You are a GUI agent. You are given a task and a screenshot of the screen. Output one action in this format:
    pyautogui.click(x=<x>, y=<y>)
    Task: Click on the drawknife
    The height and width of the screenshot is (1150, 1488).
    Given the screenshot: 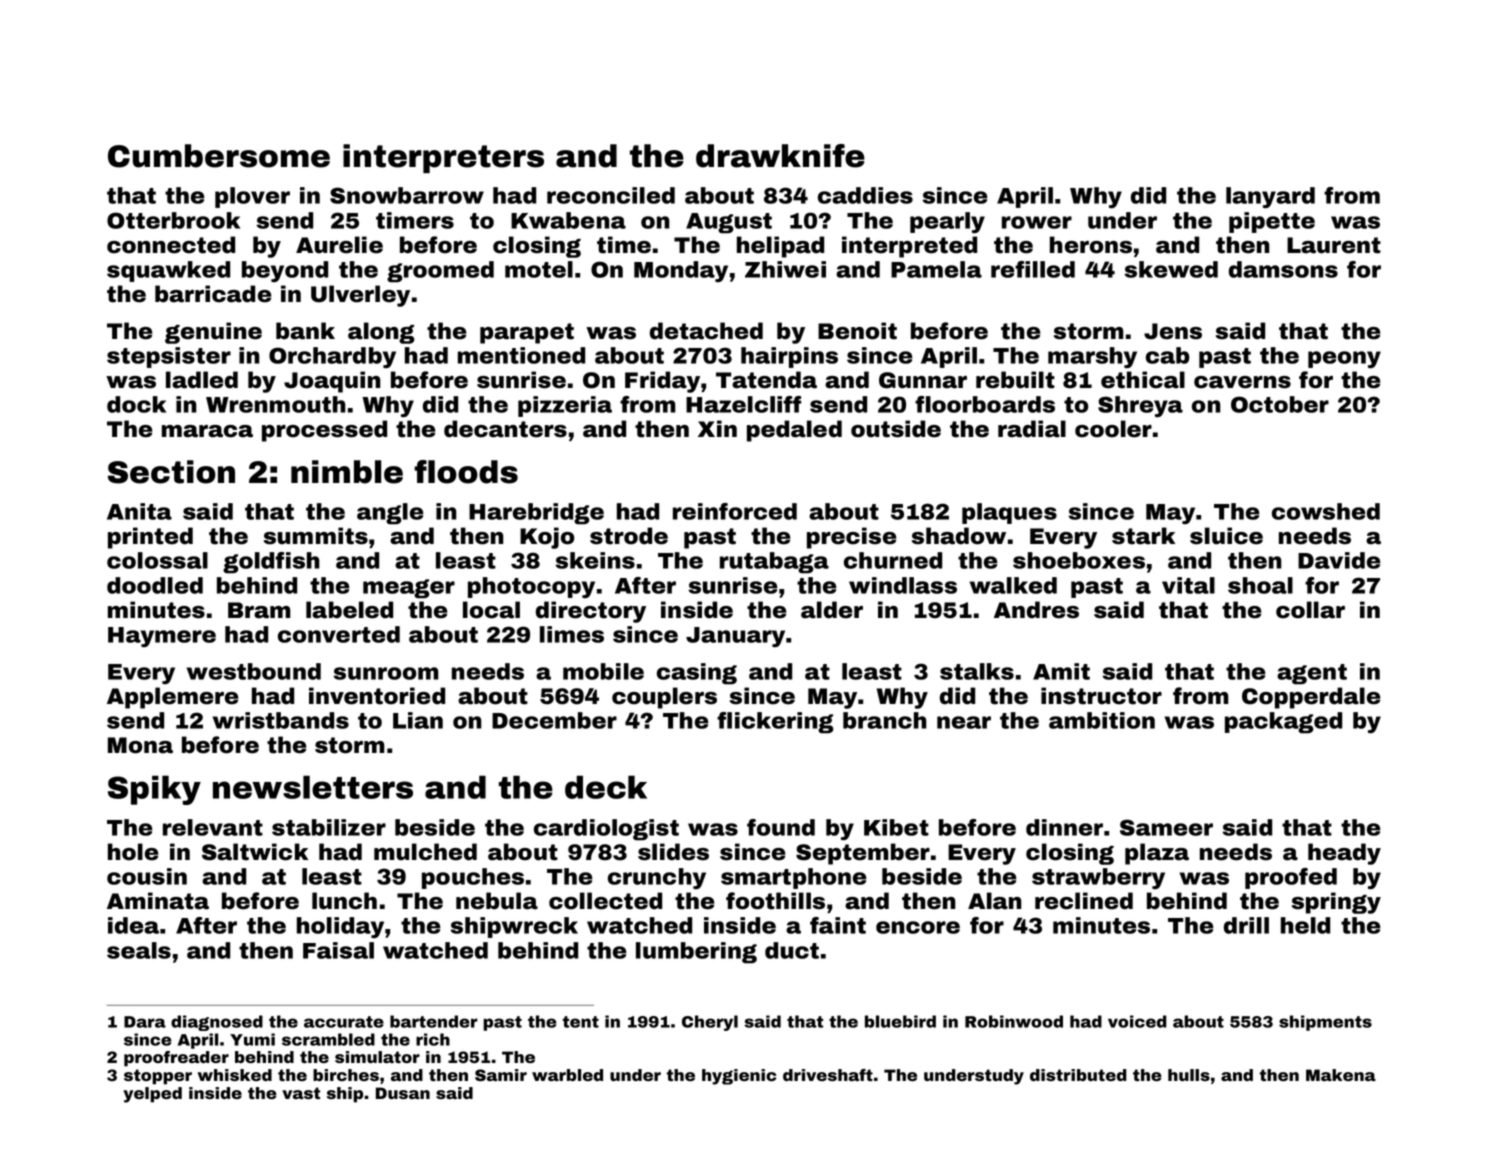 What is the action you would take?
    pyautogui.click(x=780, y=156)
